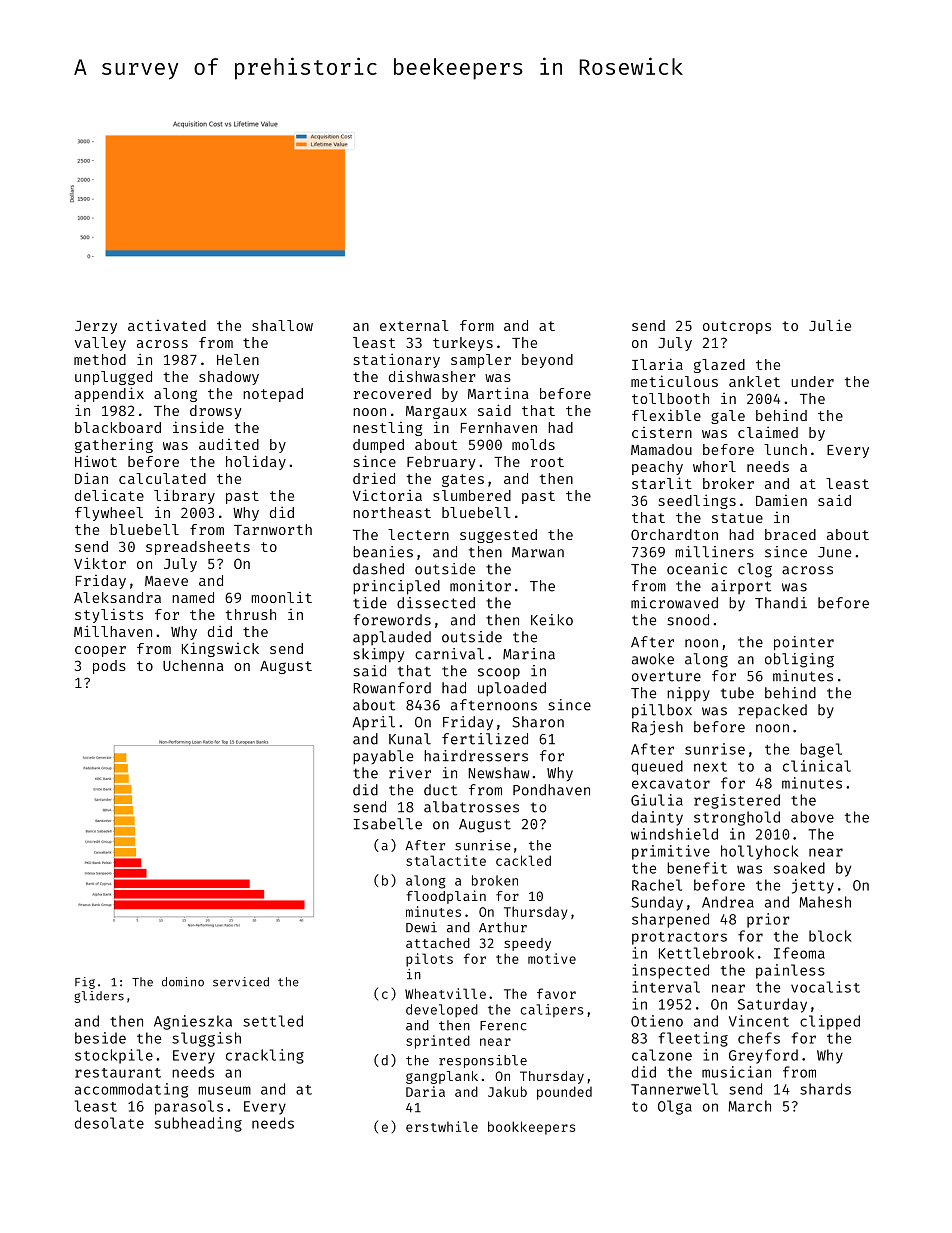  I want to click on under, so click(812, 381).
